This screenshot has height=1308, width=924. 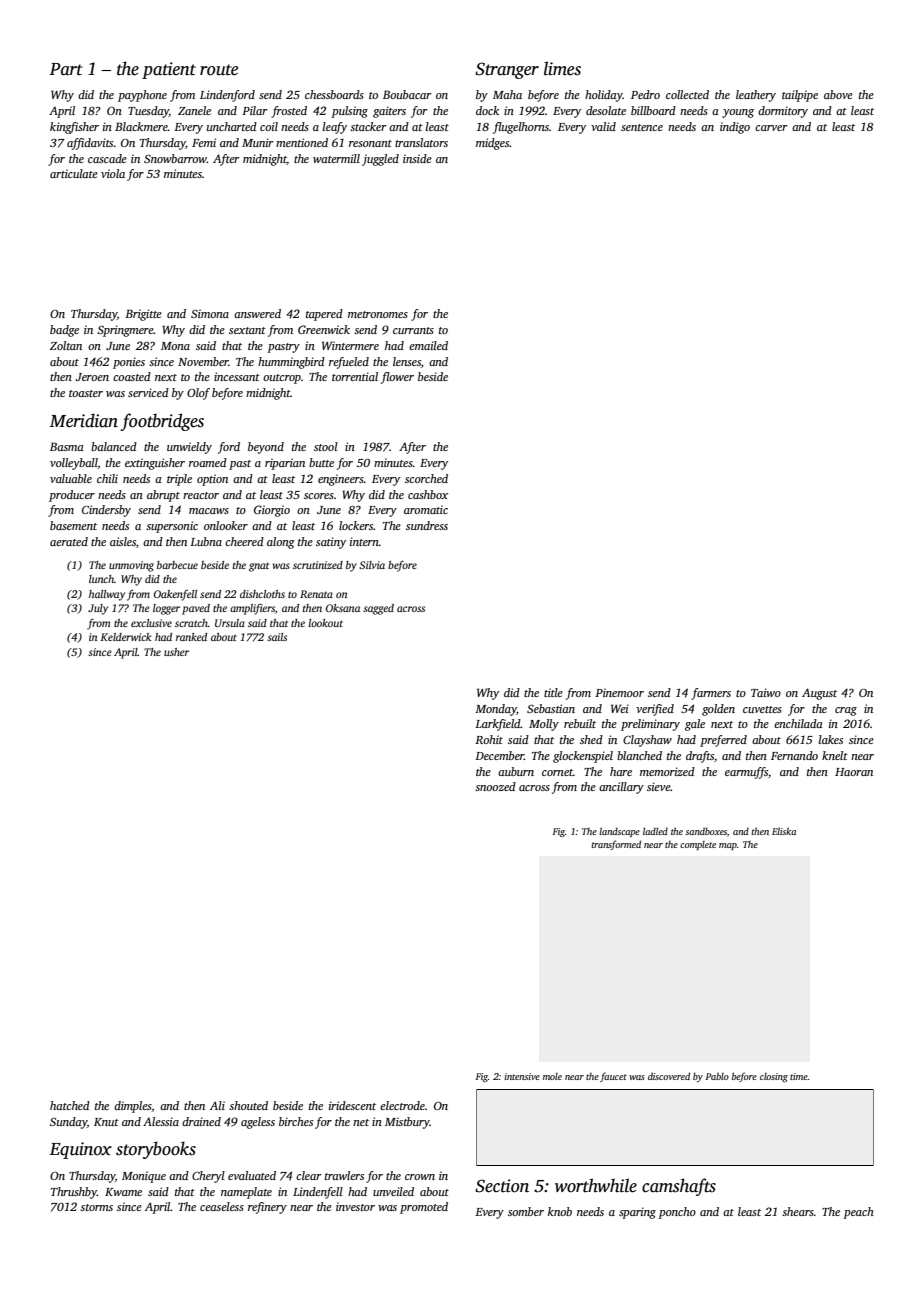 What do you see at coordinates (798, 1211) in the screenshot?
I see `shears` at bounding box center [798, 1211].
